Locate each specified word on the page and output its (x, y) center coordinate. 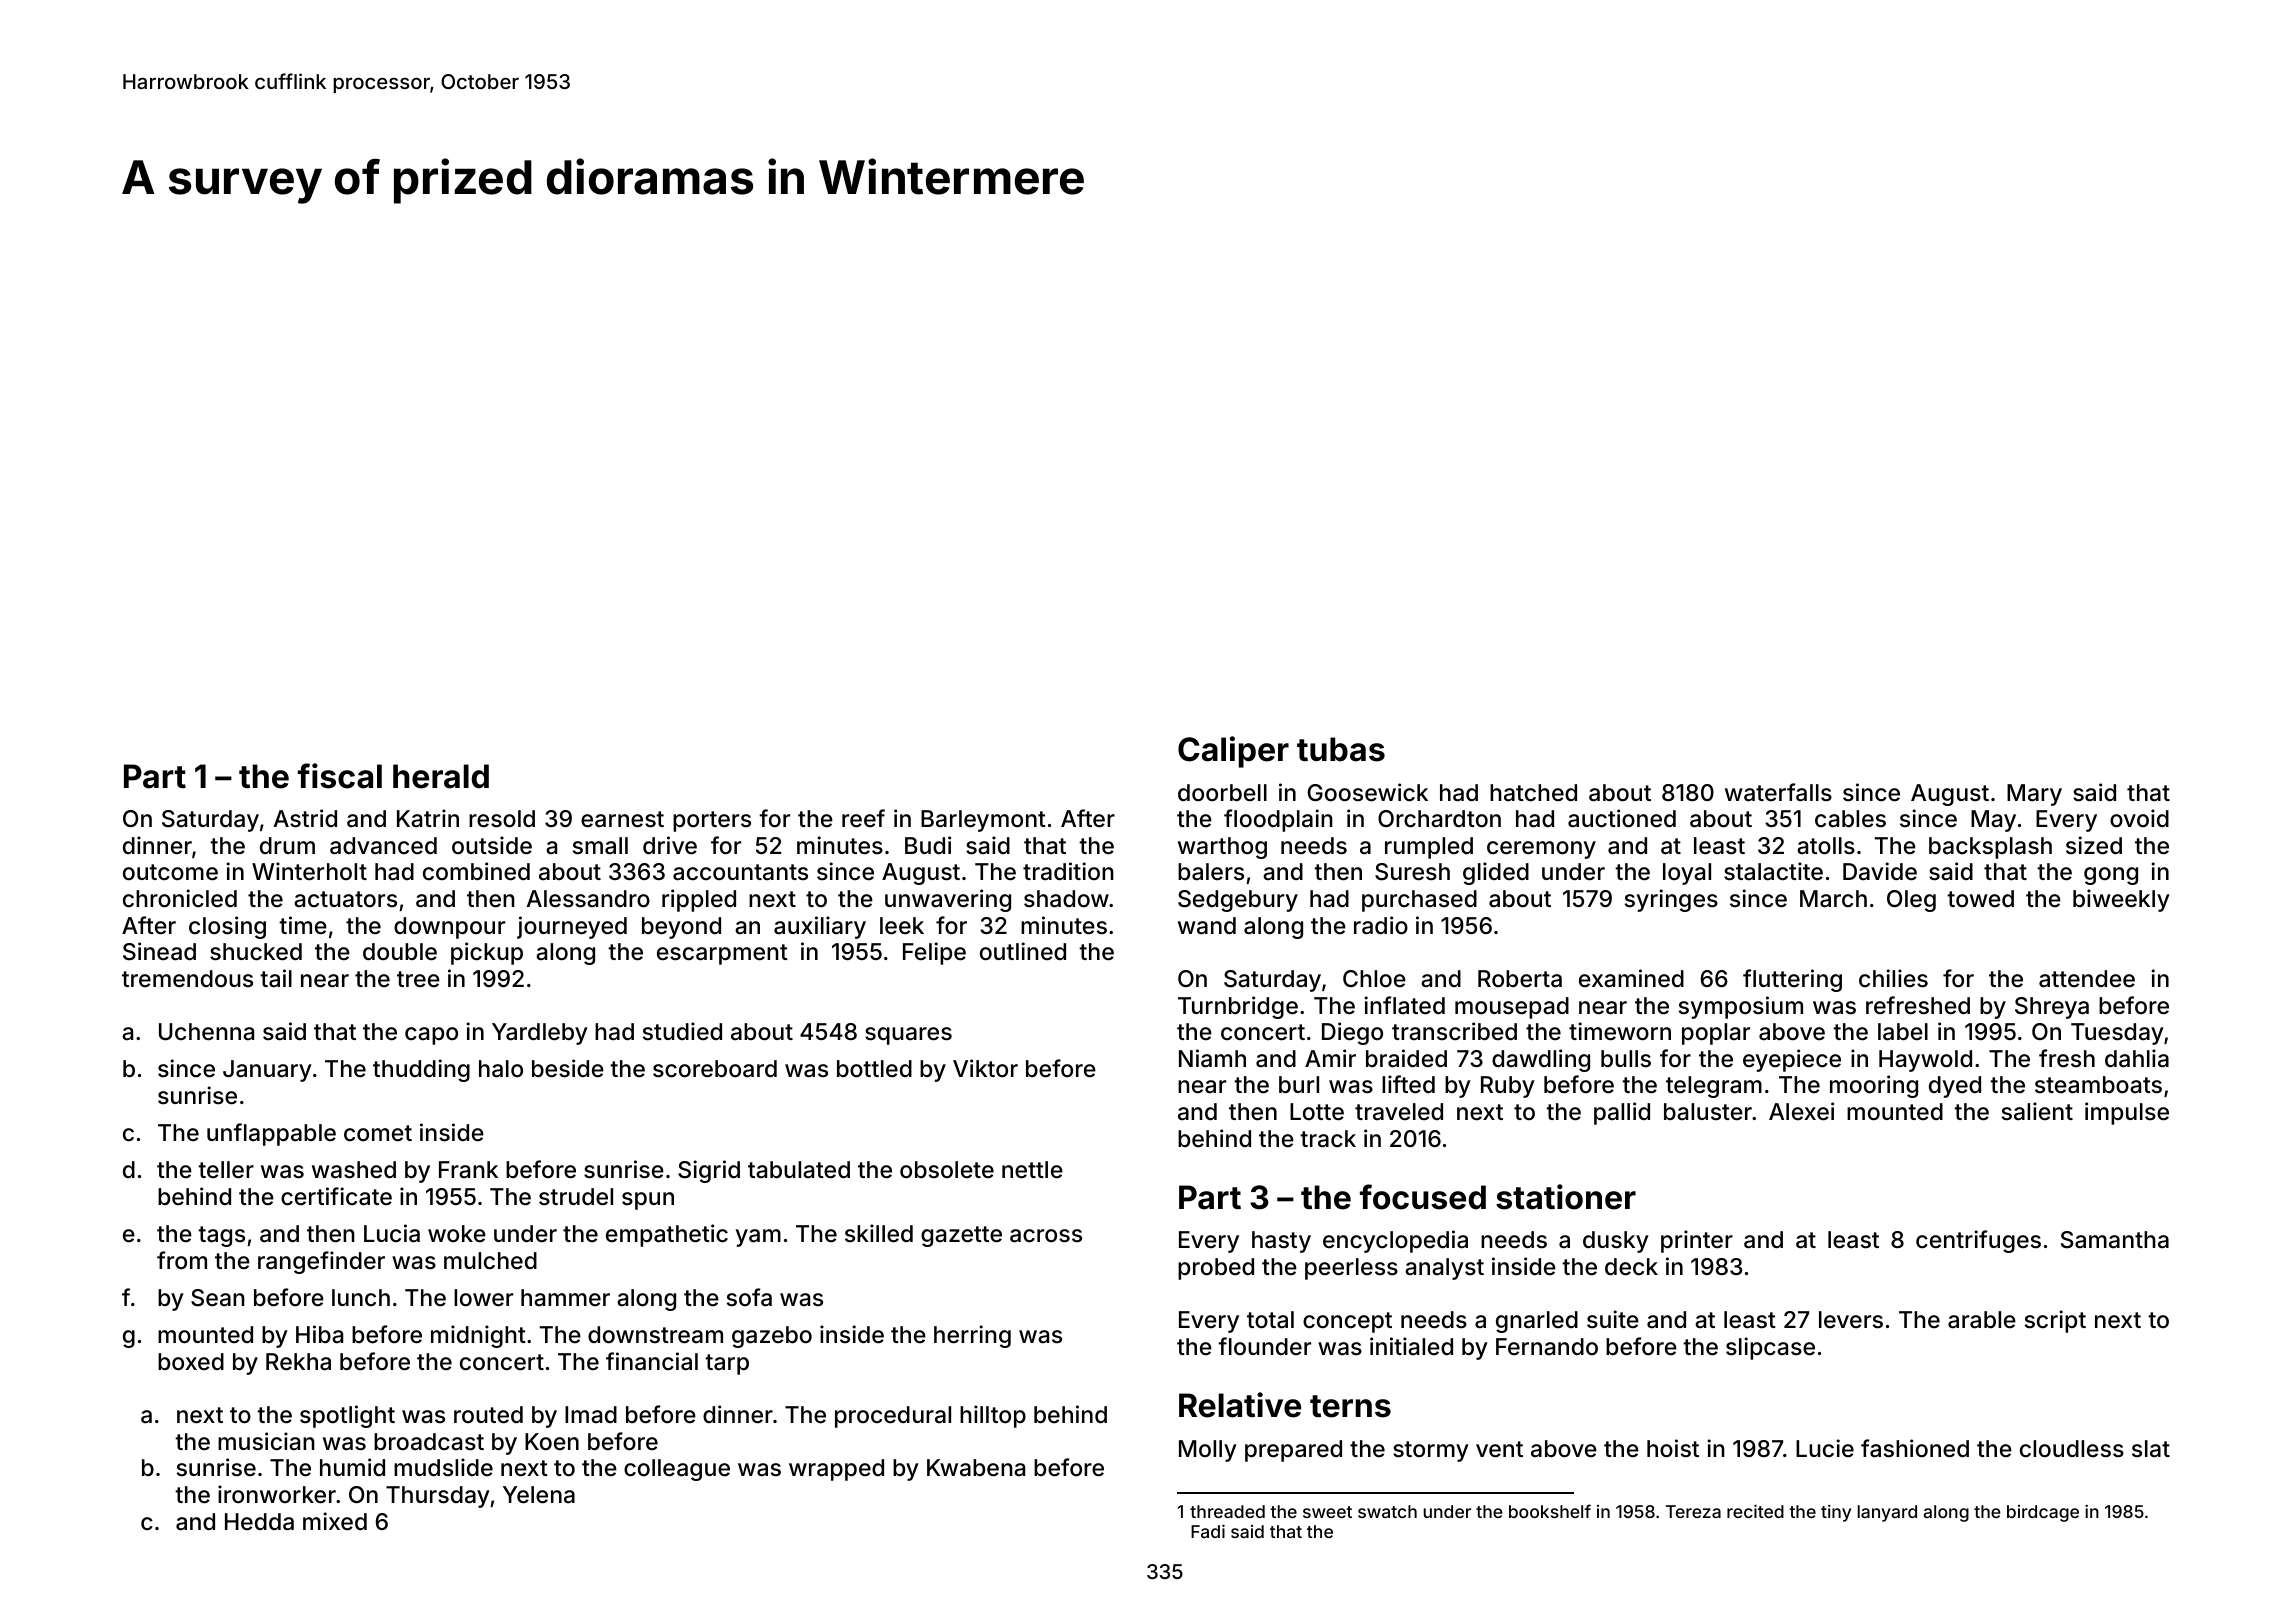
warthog (1222, 848)
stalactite (1773, 871)
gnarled (1537, 1322)
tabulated (799, 1170)
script (2055, 1321)
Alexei (1801, 1111)
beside (568, 1068)
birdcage (2043, 1513)
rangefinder (321, 1262)
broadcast (429, 1442)
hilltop (993, 1416)
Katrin (428, 818)
